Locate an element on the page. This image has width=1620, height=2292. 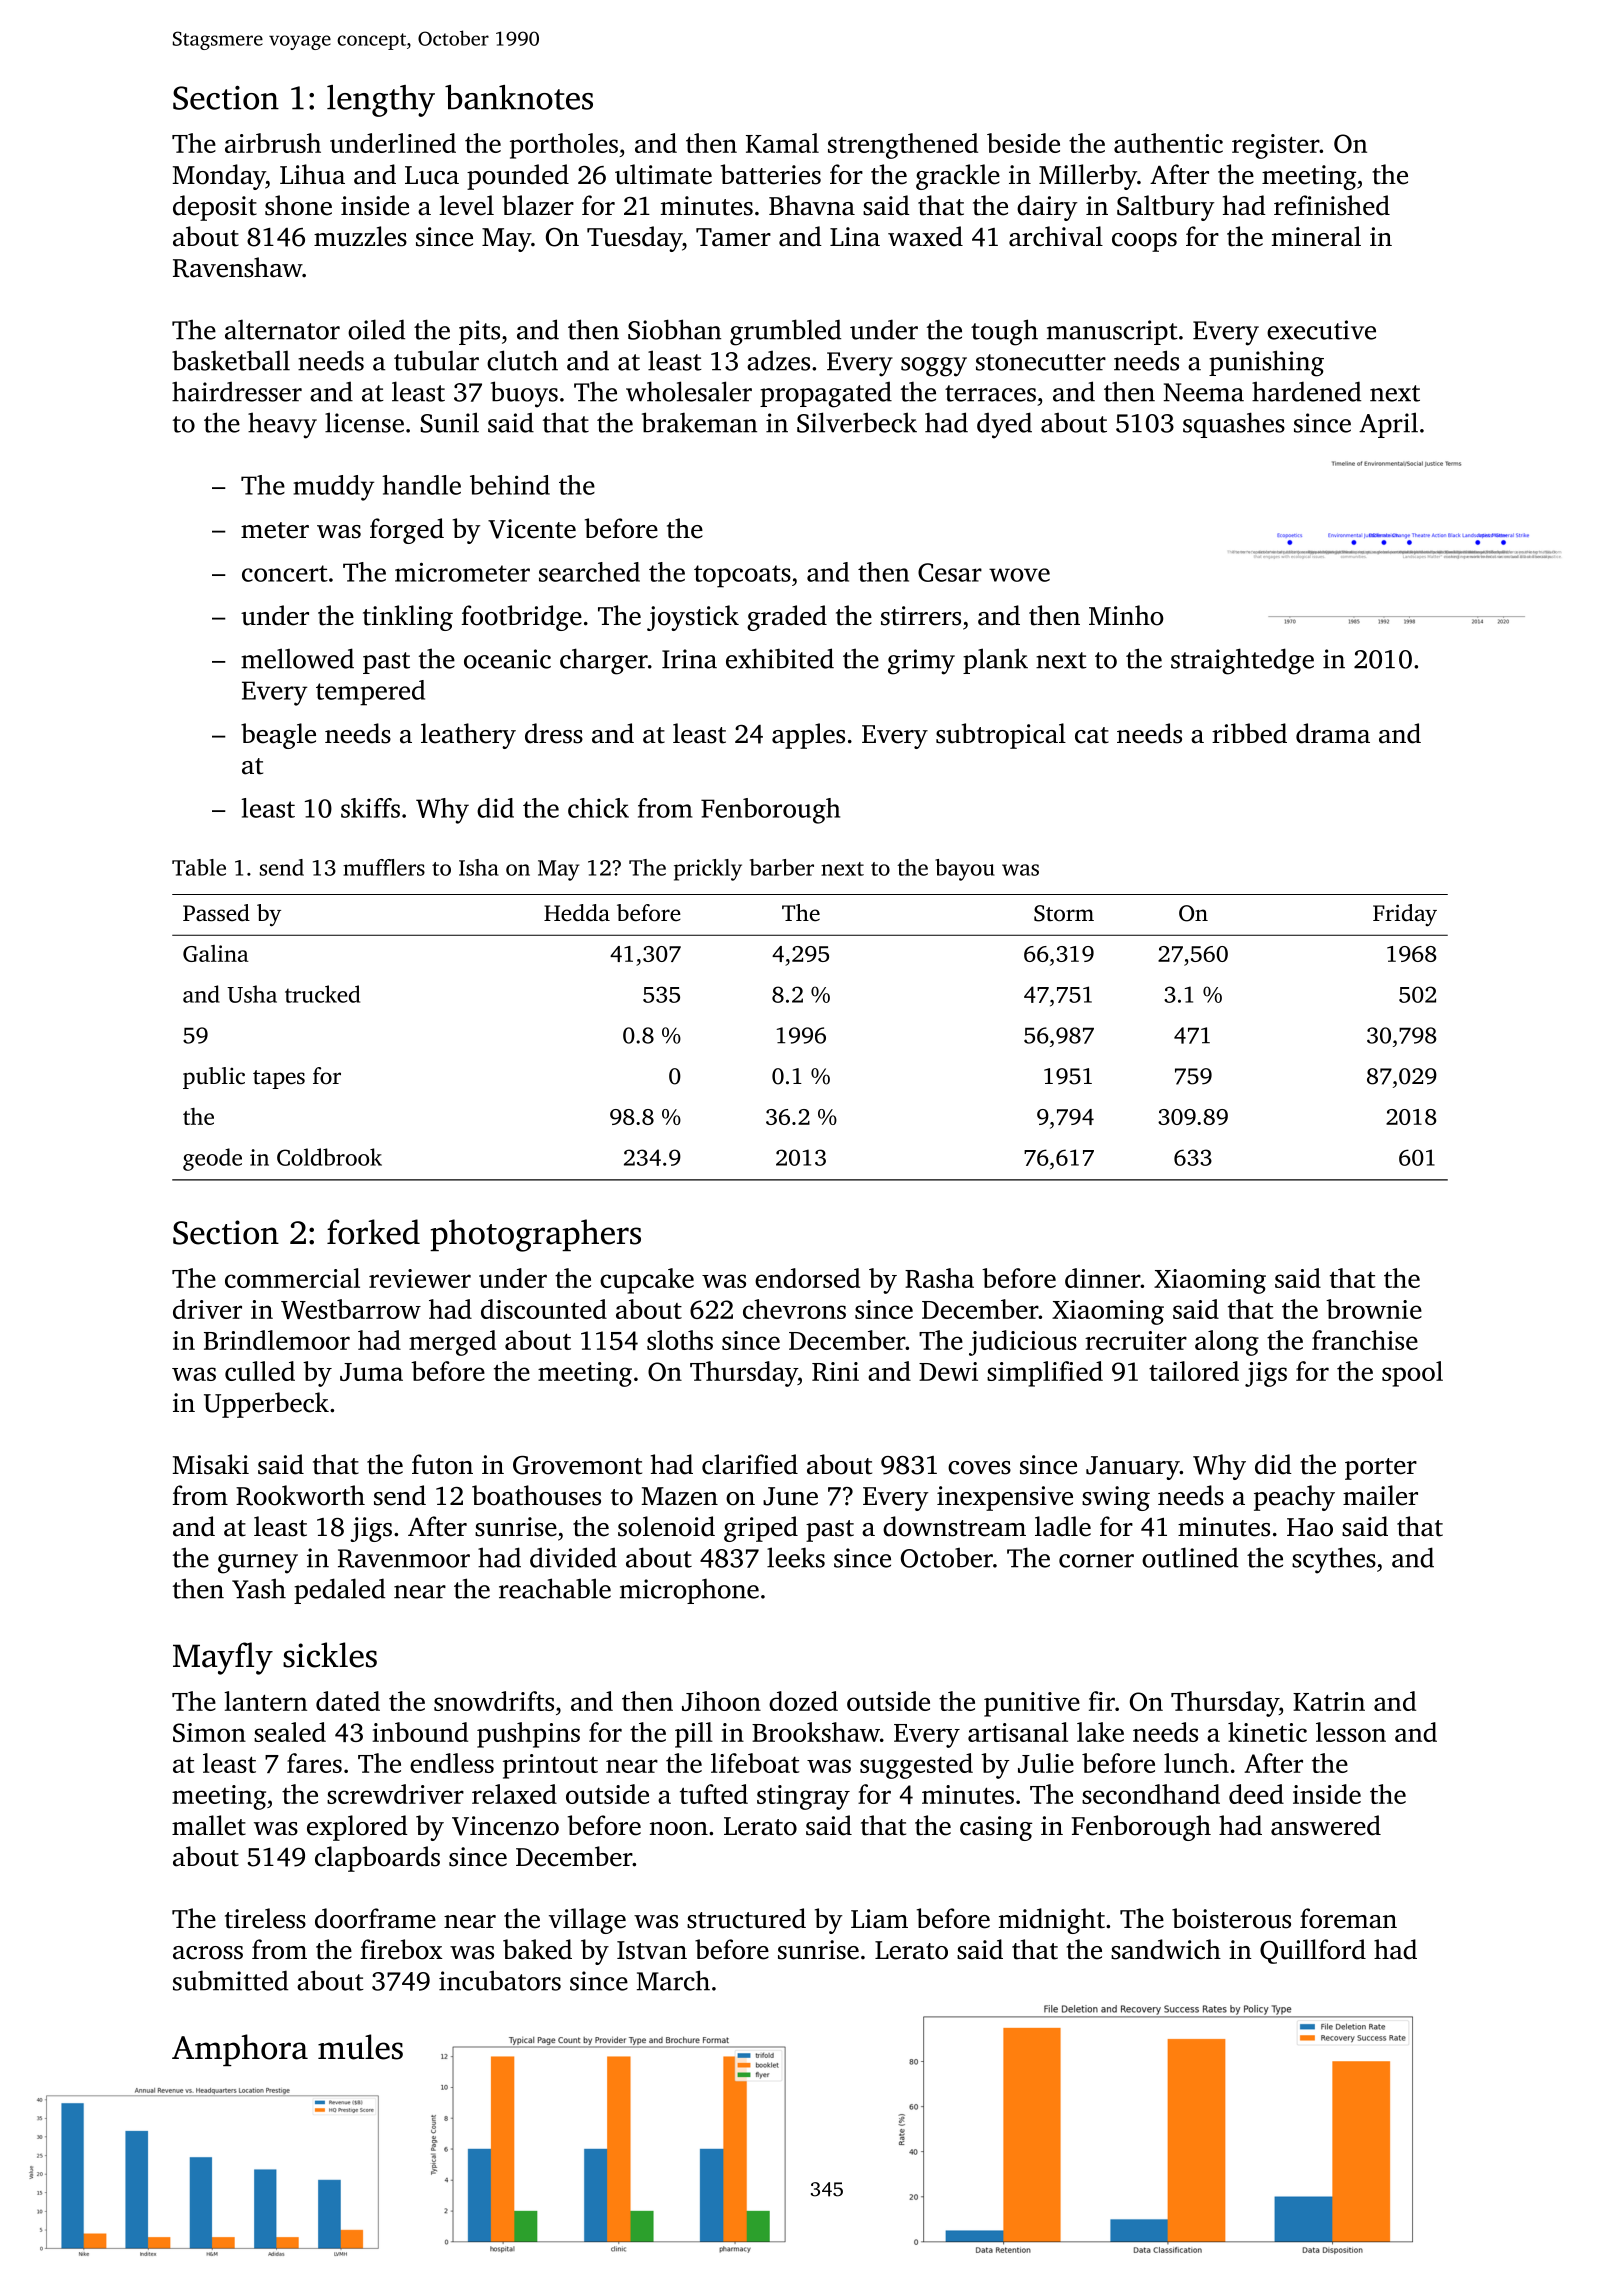
register is located at coordinates (1276, 146).
